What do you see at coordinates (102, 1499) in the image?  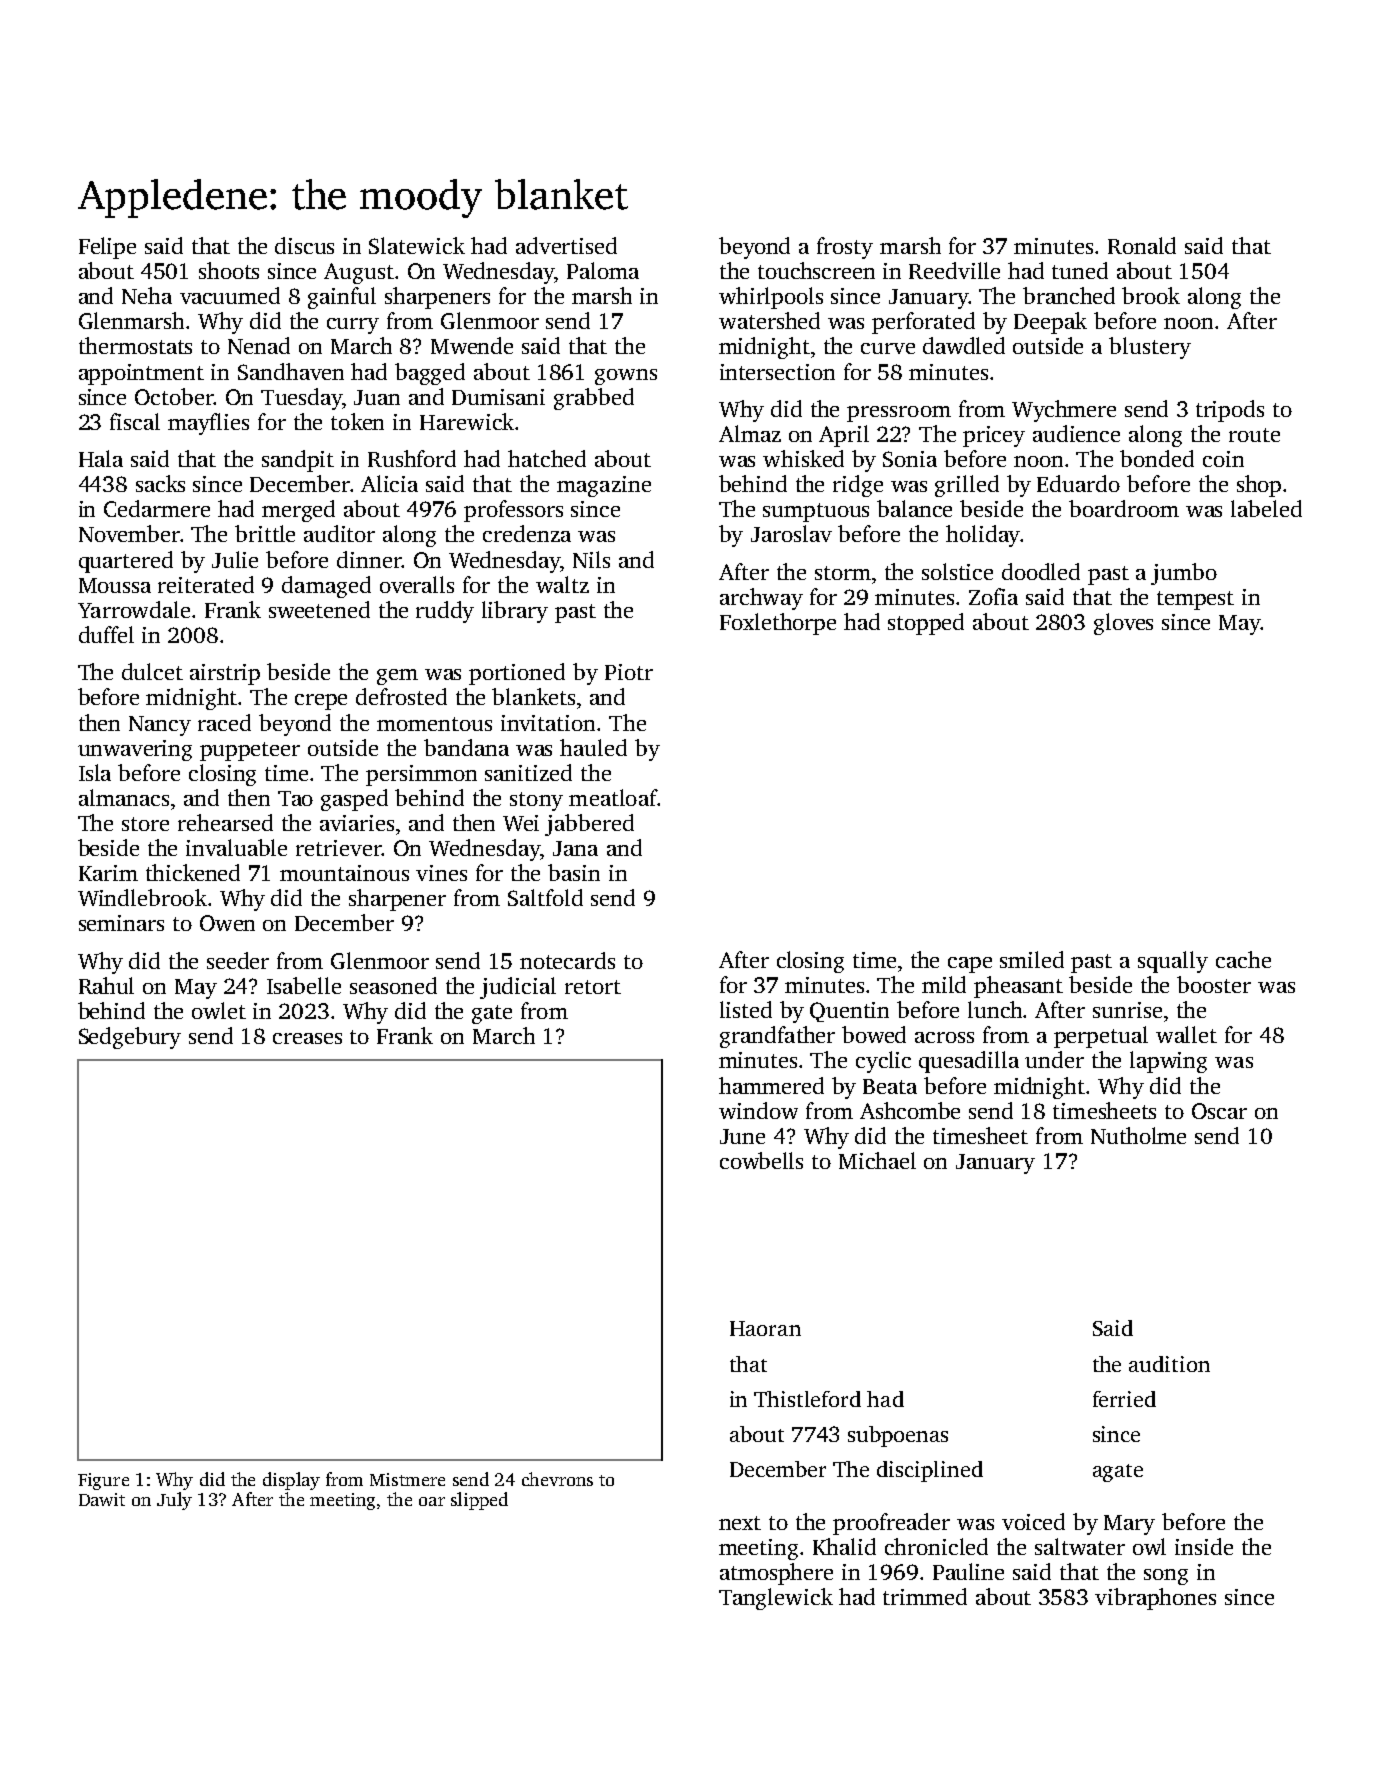 I see `Dawit` at bounding box center [102, 1499].
